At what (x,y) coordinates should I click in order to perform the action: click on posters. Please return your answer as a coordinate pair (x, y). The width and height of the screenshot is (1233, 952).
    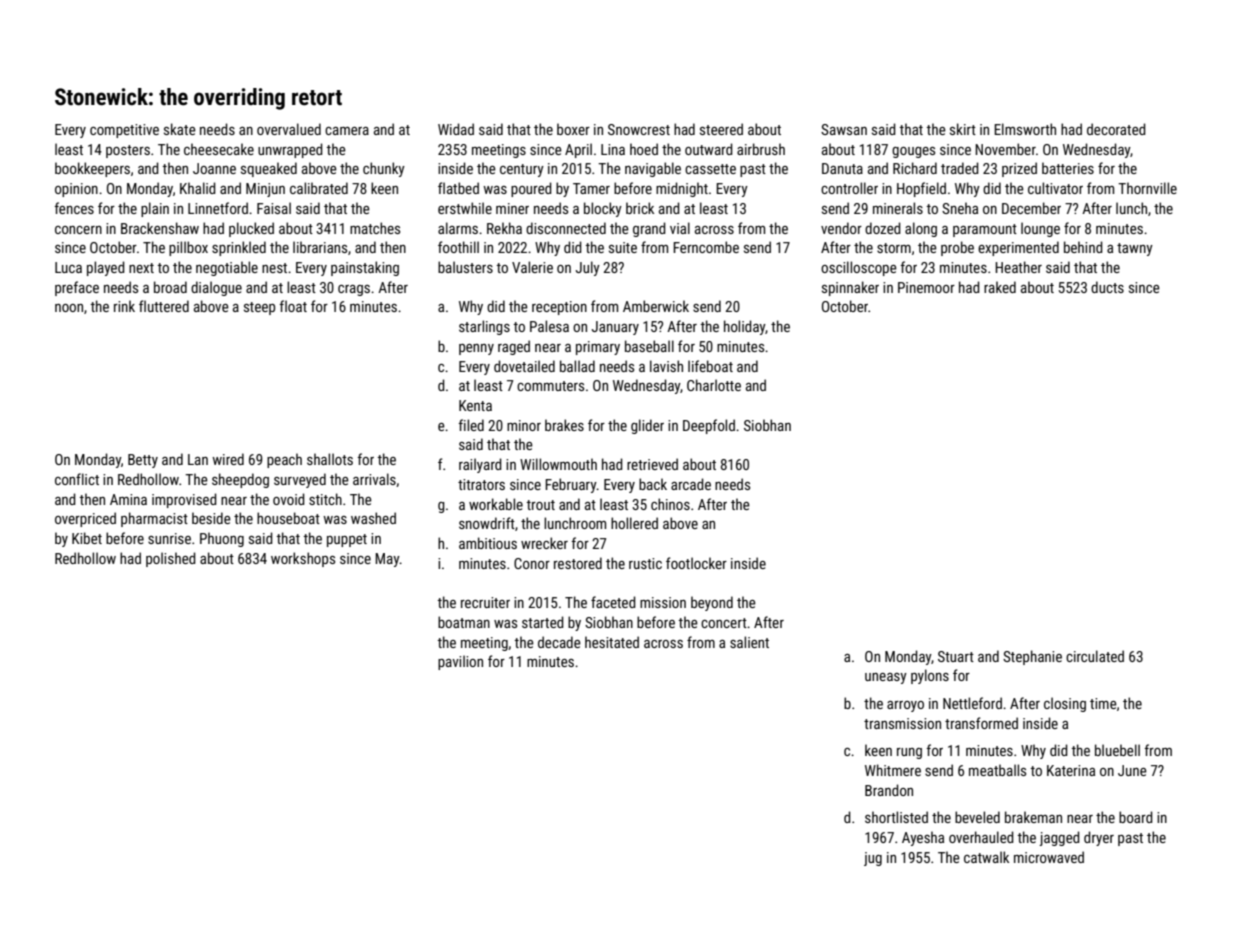
    Looking at the image, I should click on (128, 151).
